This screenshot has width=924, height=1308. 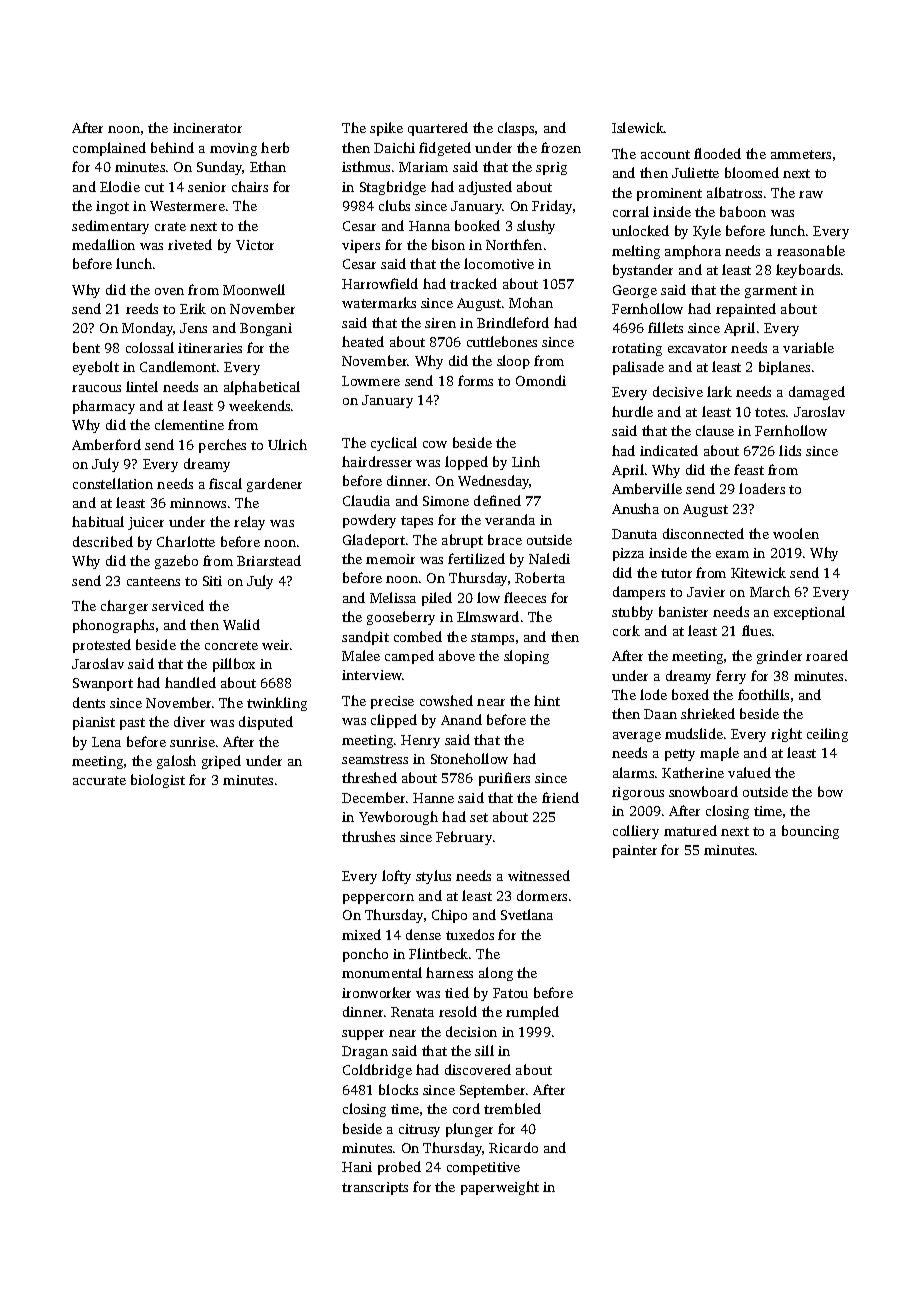 What do you see at coordinates (638, 127) in the screenshot?
I see `Islewick` at bounding box center [638, 127].
